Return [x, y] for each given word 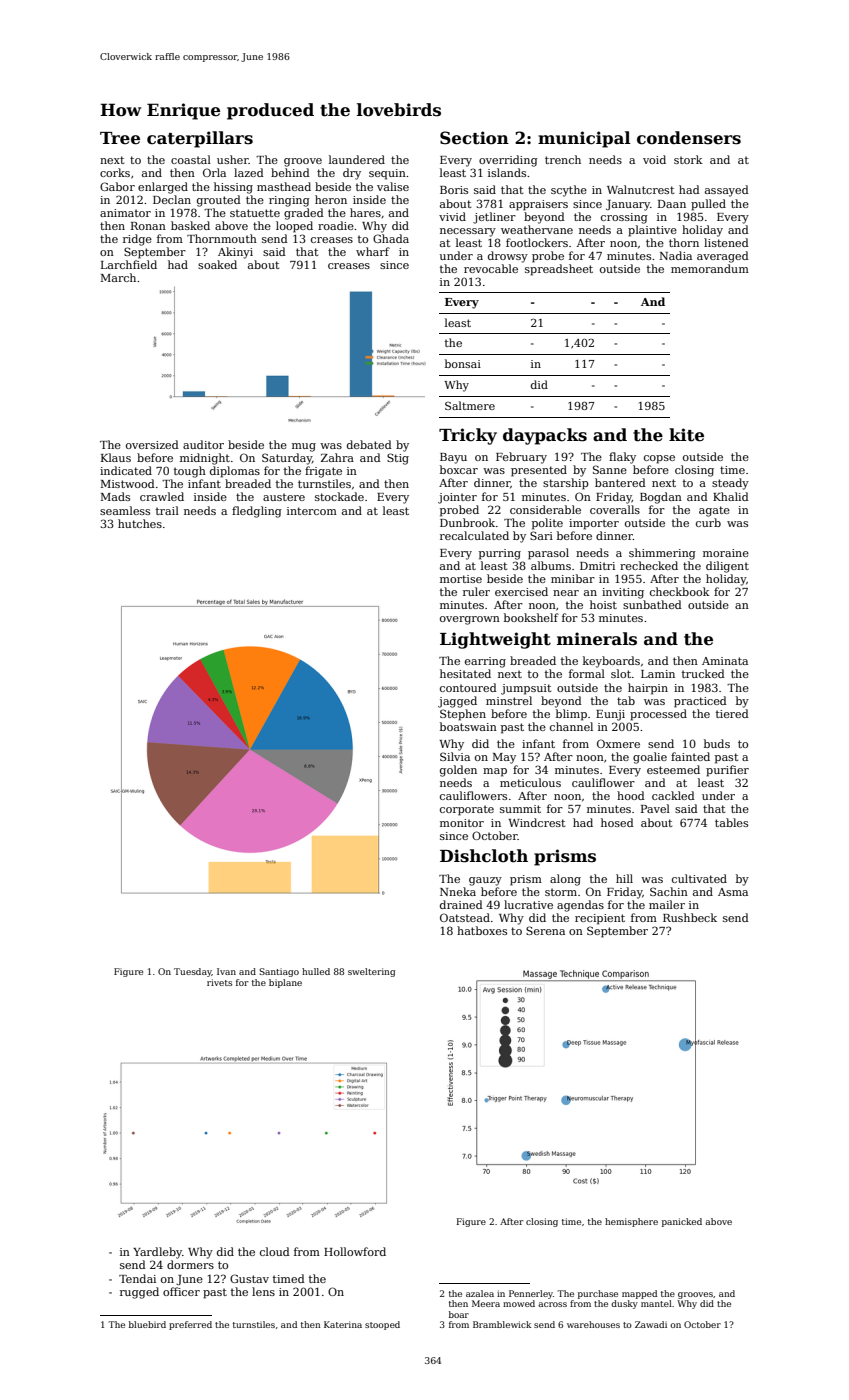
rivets [219, 982]
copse [659, 459]
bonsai [463, 363]
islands [507, 172]
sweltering [371, 972]
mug [304, 447]
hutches [140, 523]
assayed [727, 191]
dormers [190, 1264]
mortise [461, 579]
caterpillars [200, 139]
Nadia [675, 255]
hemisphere [631, 1222]
